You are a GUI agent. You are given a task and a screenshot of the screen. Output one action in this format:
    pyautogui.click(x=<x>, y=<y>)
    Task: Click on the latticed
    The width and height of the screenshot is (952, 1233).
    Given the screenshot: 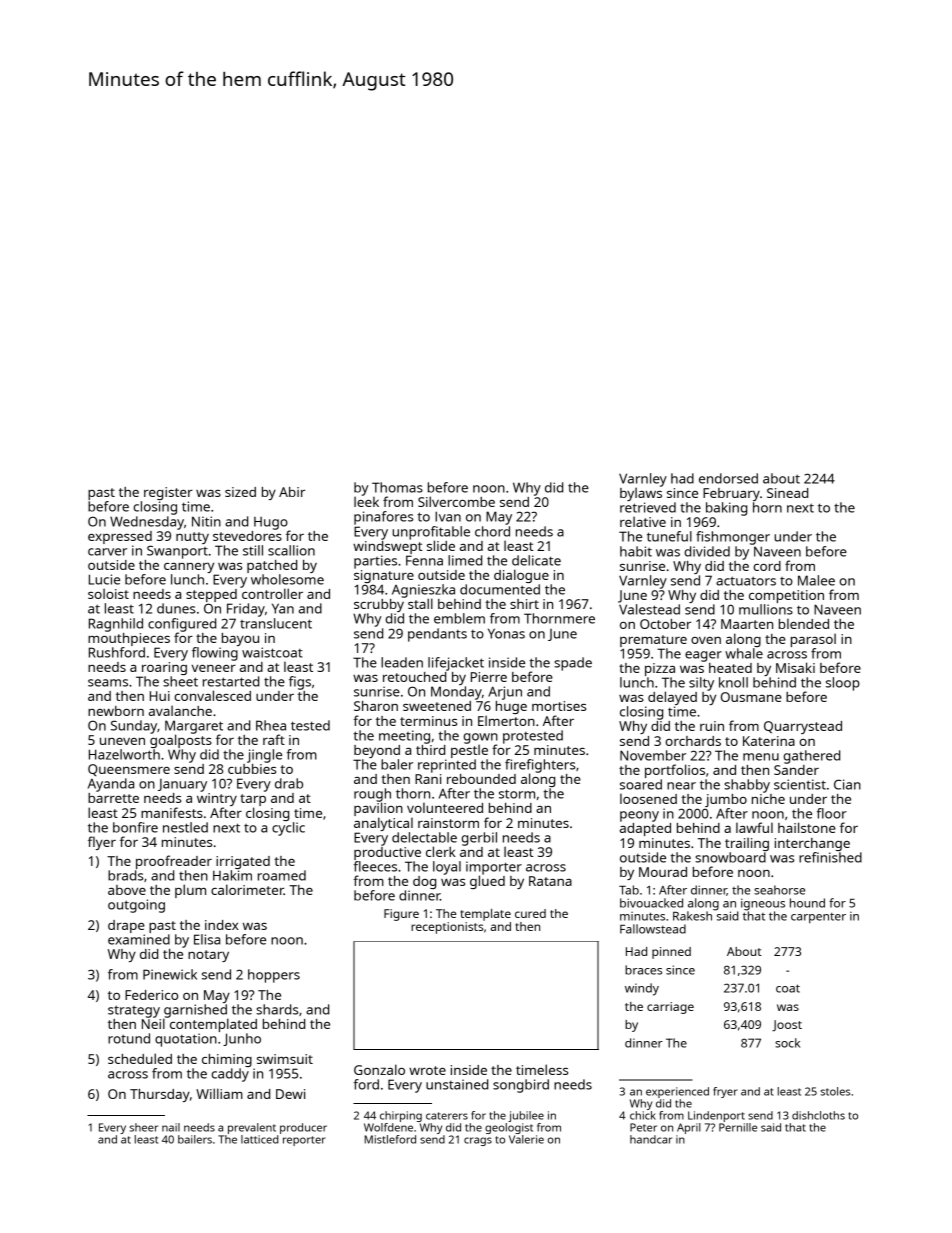 What is the action you would take?
    pyautogui.click(x=260, y=1139)
